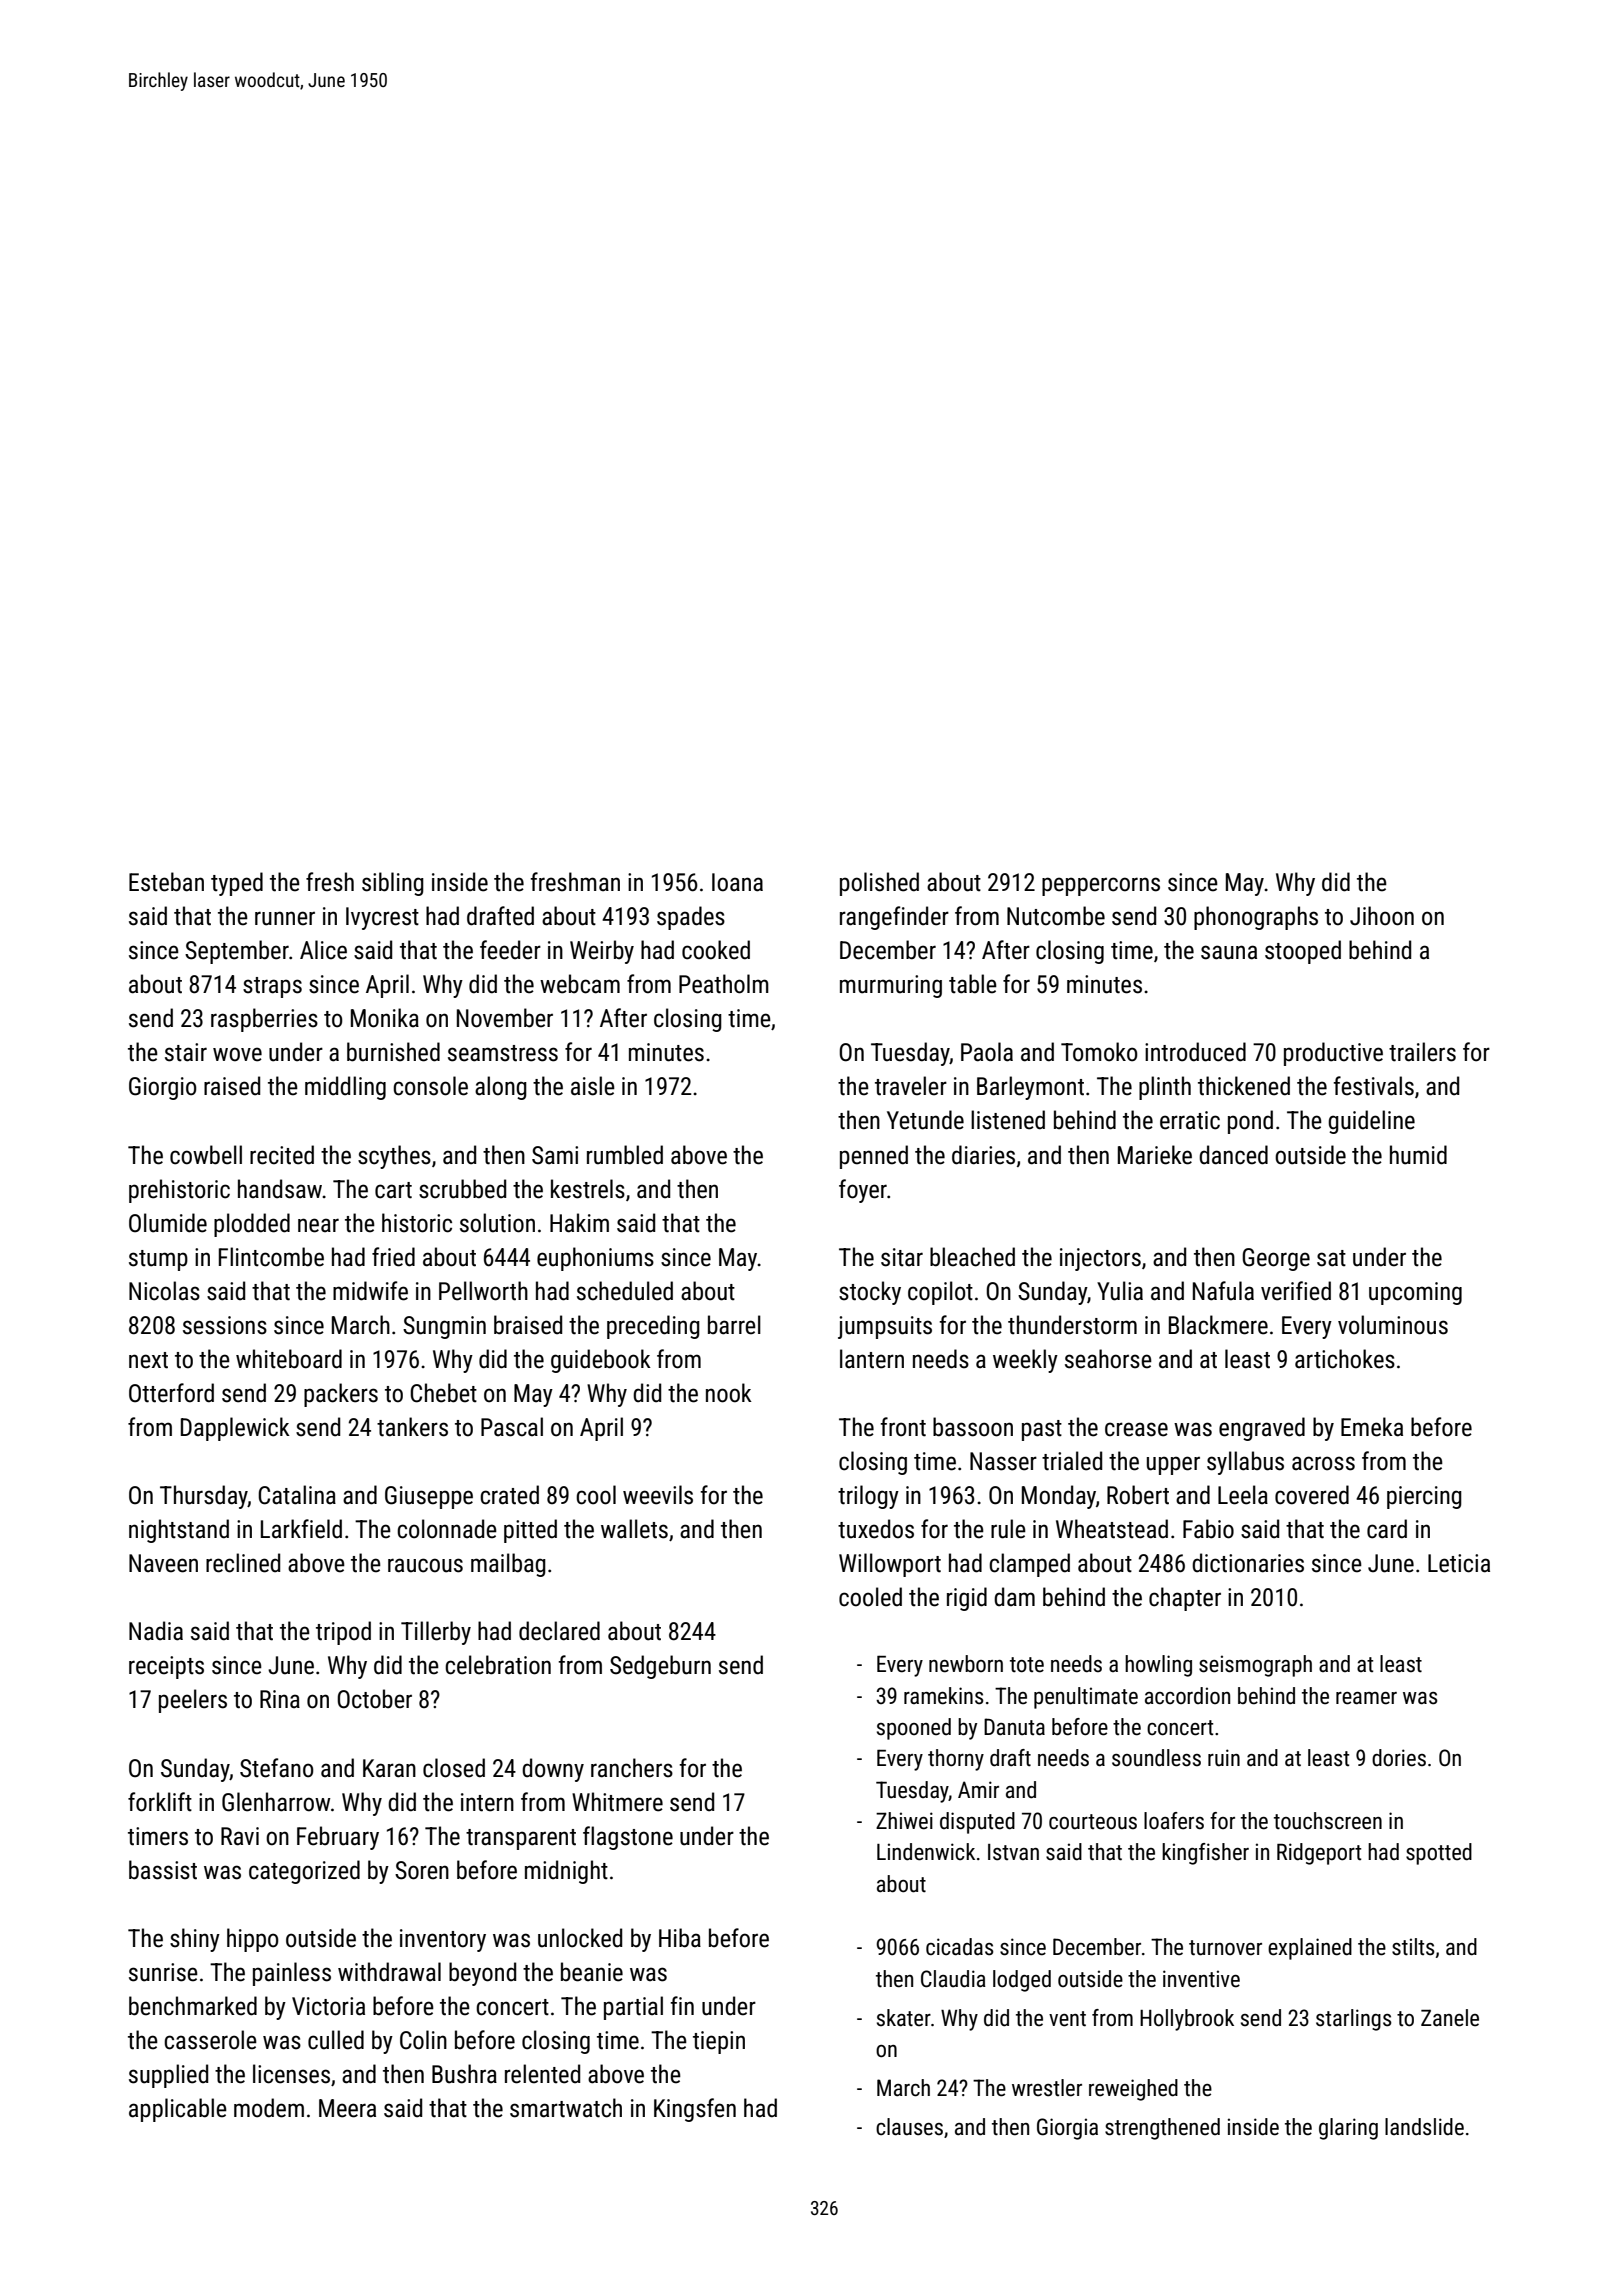 This screenshot has height=2292, width=1620. Describe the element at coordinates (186, 1052) in the screenshot. I see `stair` at that location.
